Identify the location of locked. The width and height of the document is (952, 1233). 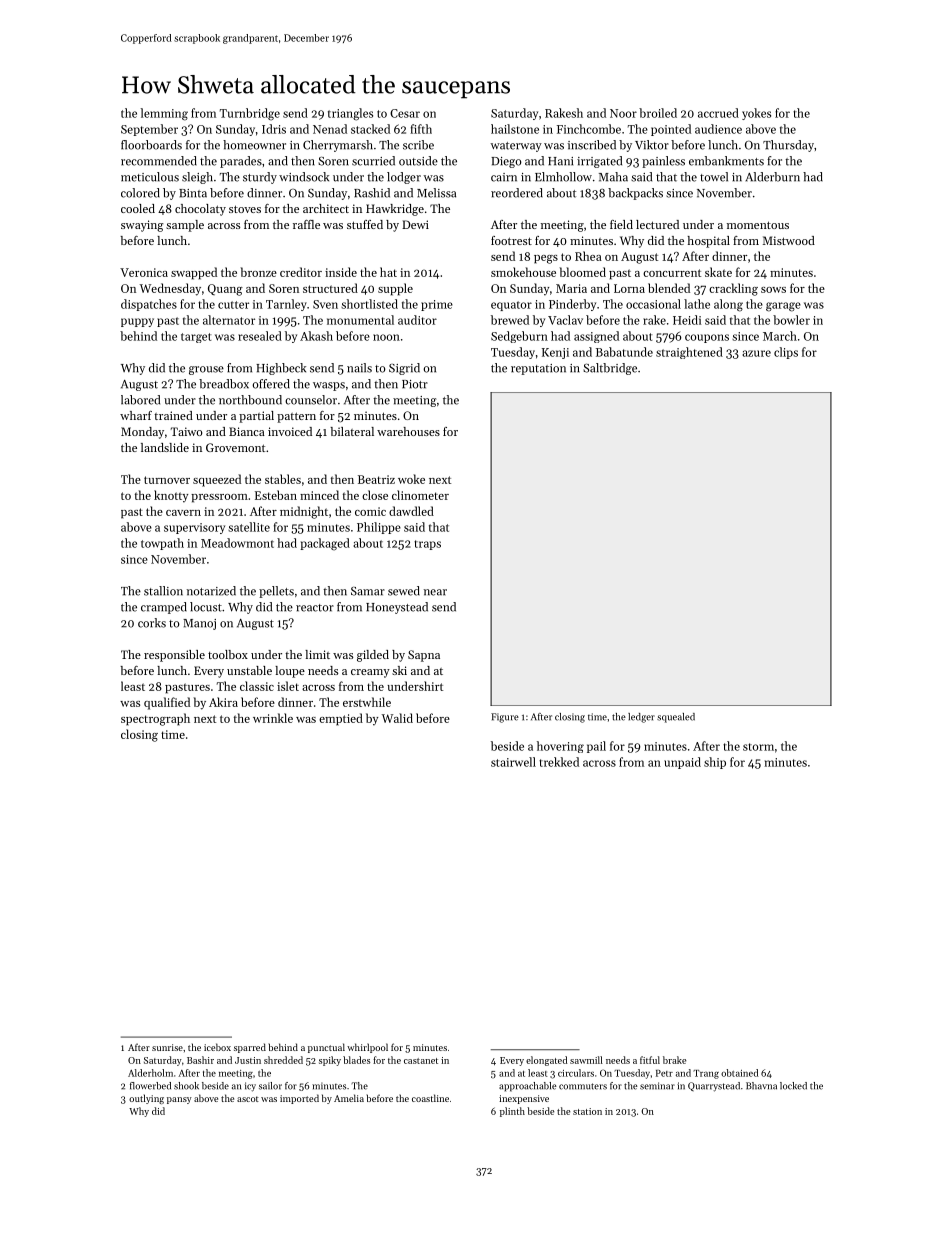
(793, 1086).
